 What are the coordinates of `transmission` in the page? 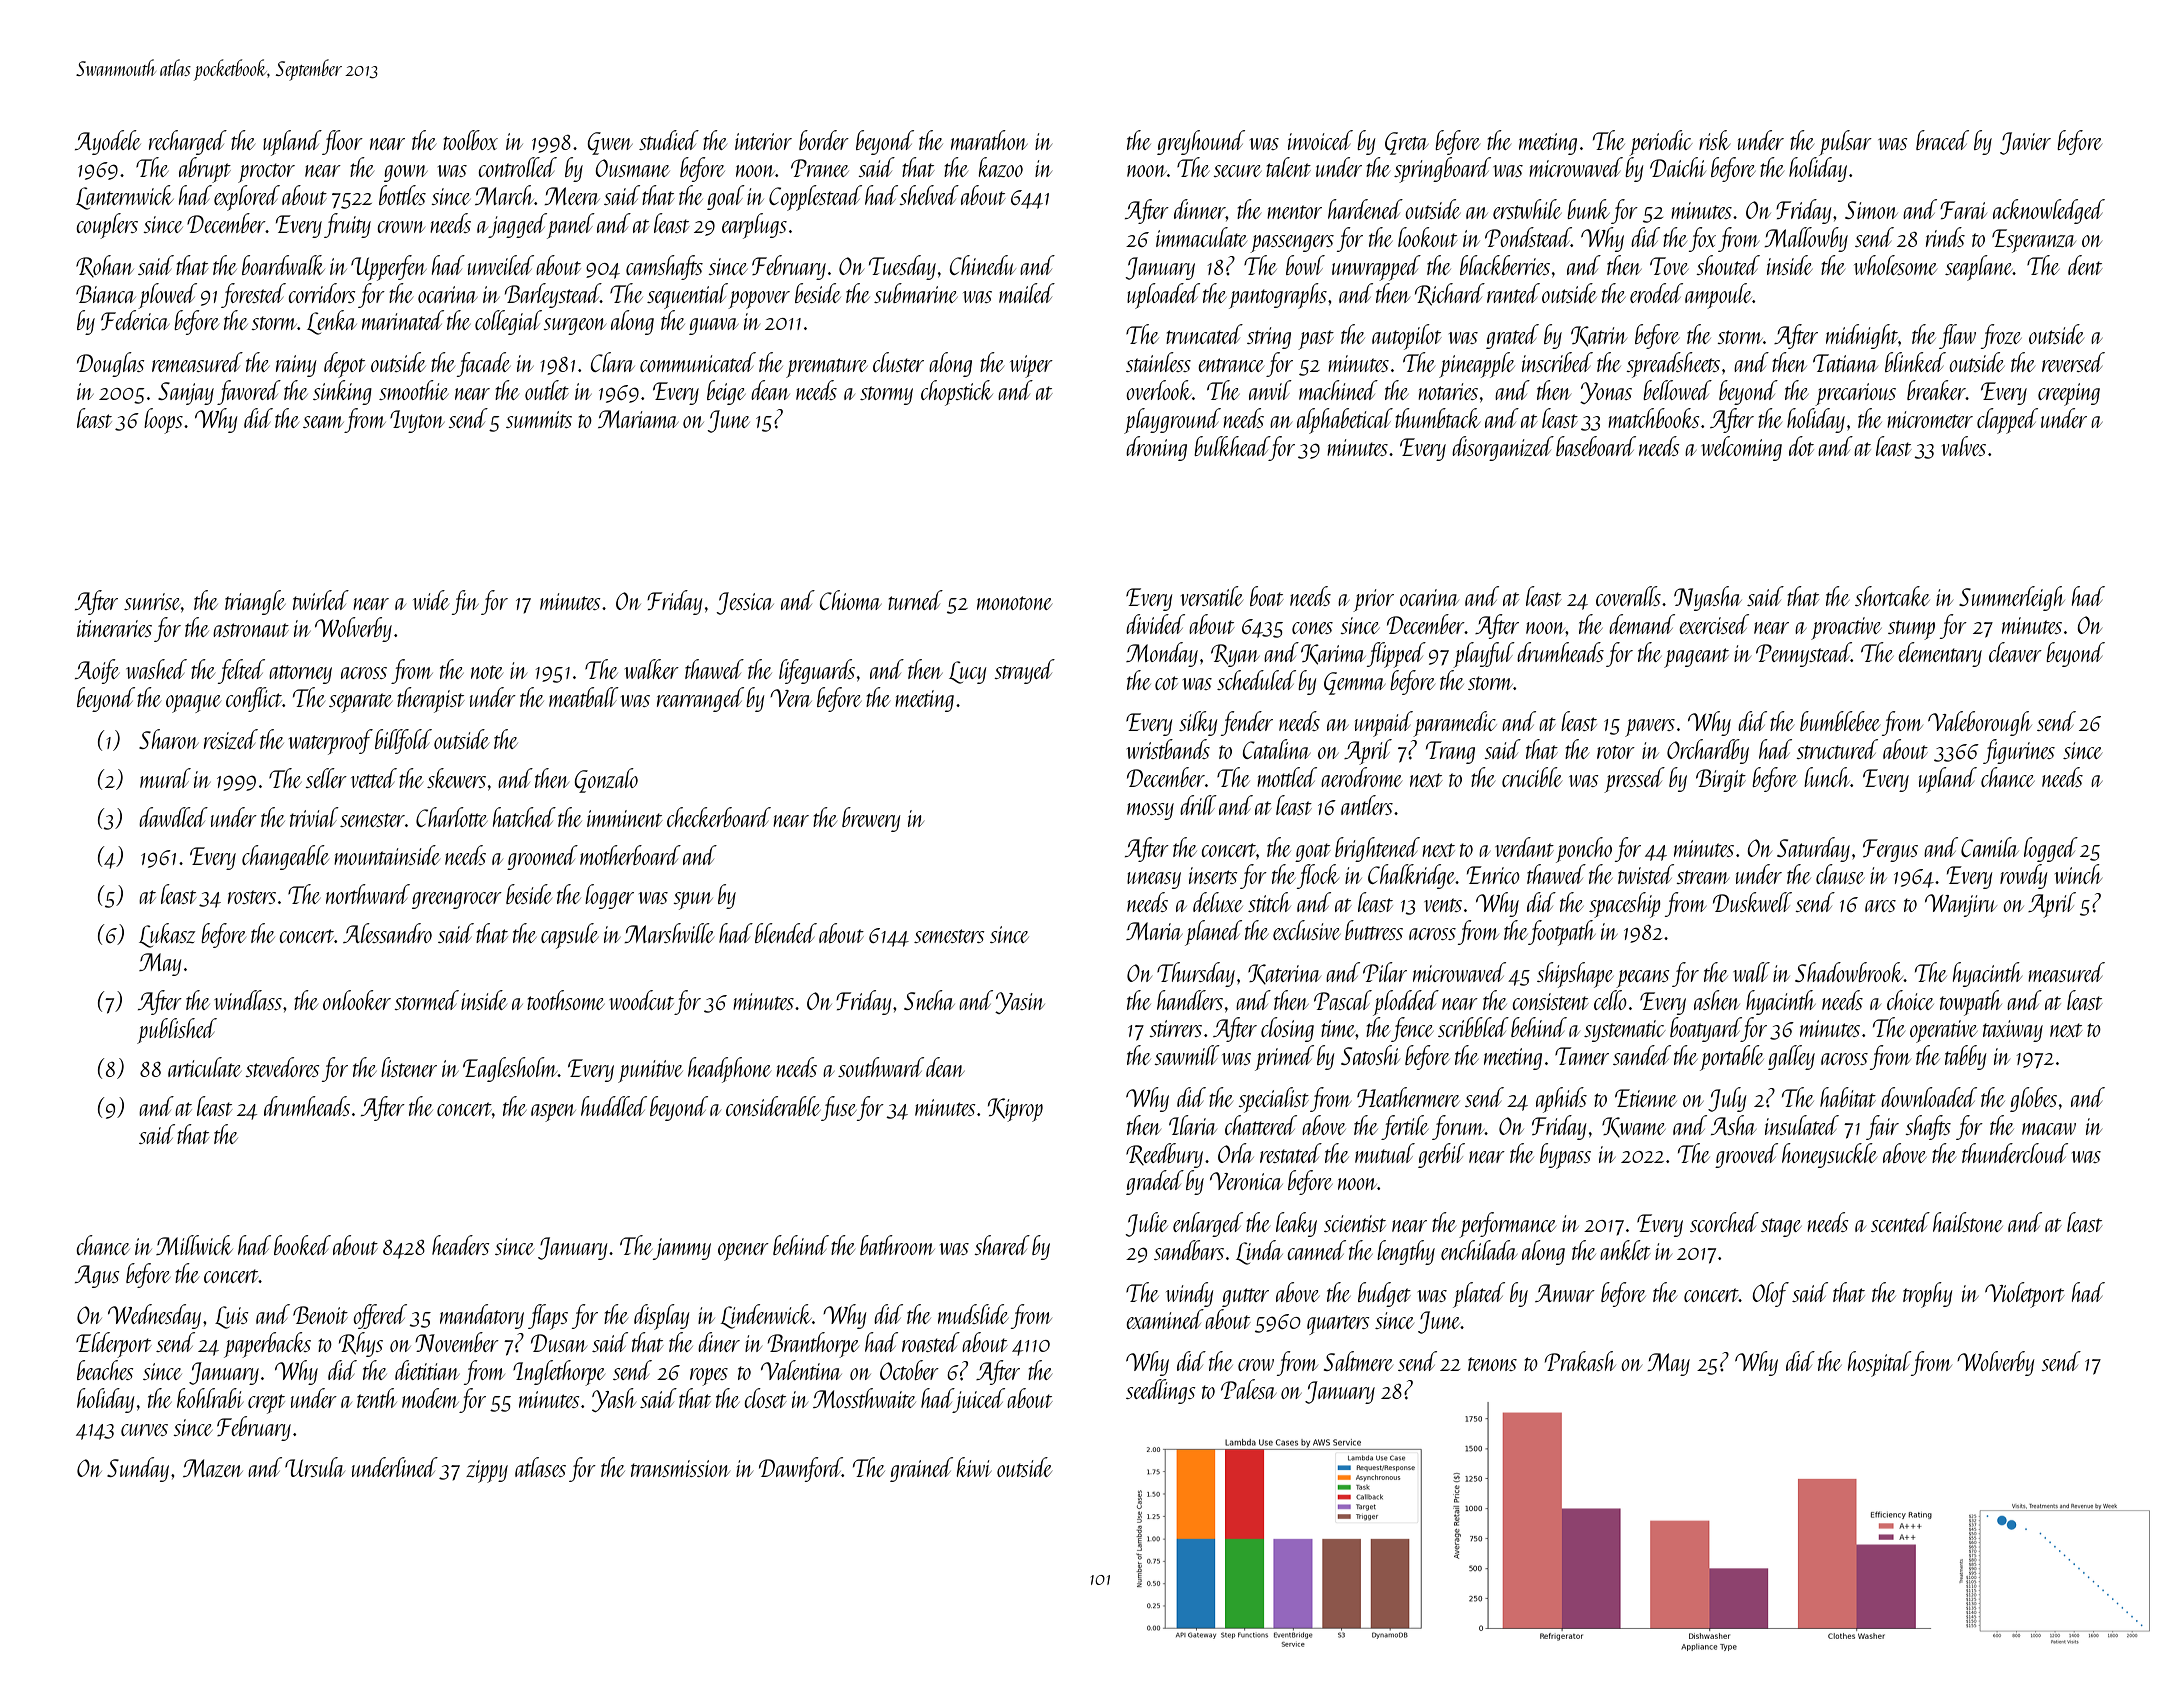 It's located at (680, 1468).
